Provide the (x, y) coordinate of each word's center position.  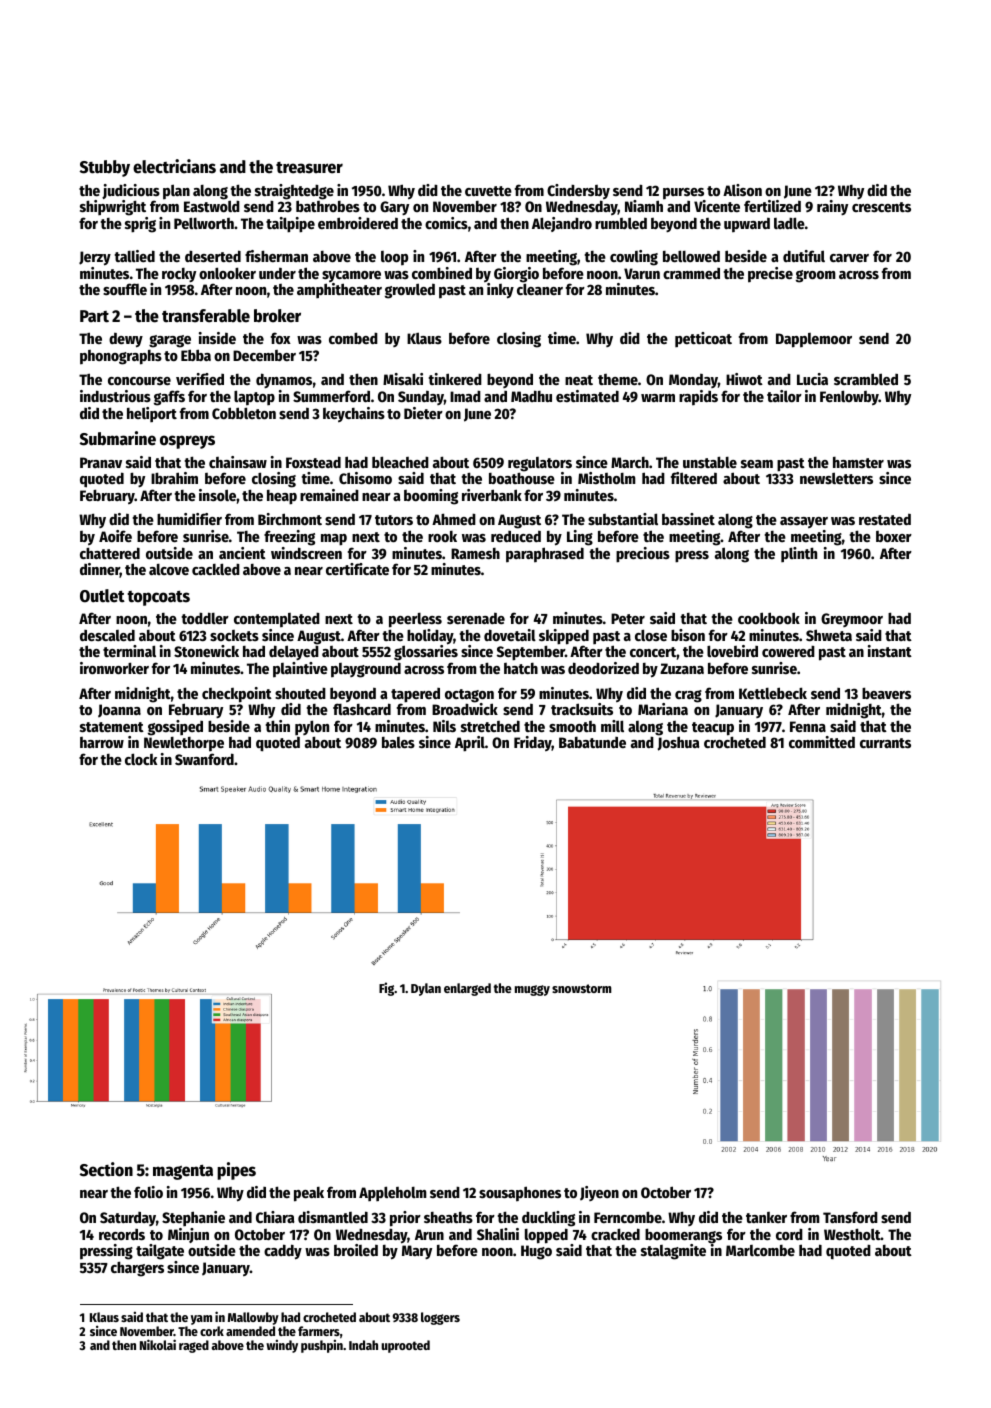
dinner (100, 570)
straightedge (294, 192)
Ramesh (475, 553)
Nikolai (158, 1344)
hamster (858, 462)
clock (141, 759)
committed (822, 742)
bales (398, 742)
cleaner (540, 289)
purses (683, 194)
